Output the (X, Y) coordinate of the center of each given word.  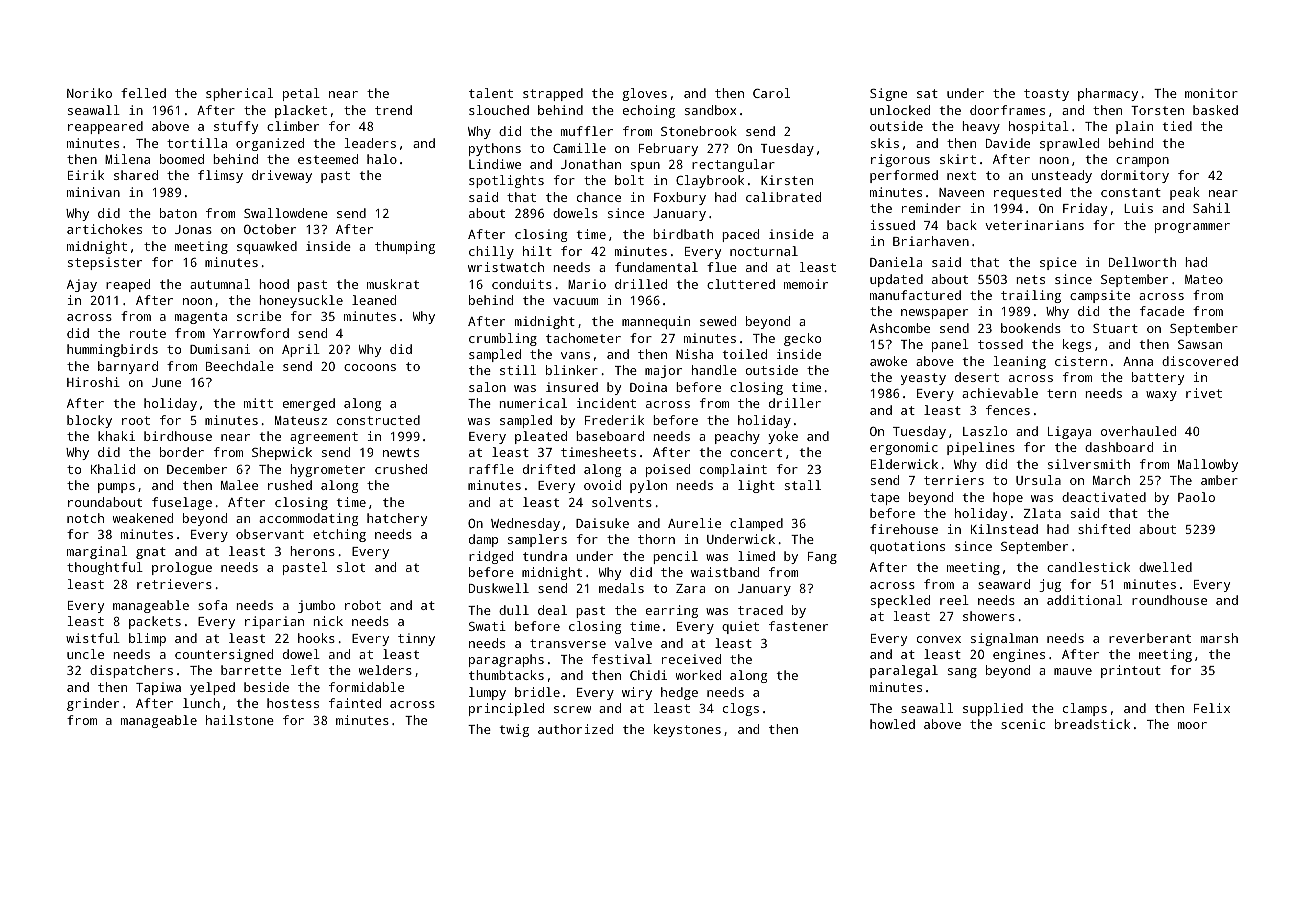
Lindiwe (495, 164)
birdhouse (178, 436)
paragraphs (506, 660)
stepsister (105, 263)
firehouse (904, 529)
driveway (282, 176)
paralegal (904, 671)
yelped (212, 688)
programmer (1192, 228)
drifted (549, 469)
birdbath (683, 234)
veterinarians (1034, 225)
